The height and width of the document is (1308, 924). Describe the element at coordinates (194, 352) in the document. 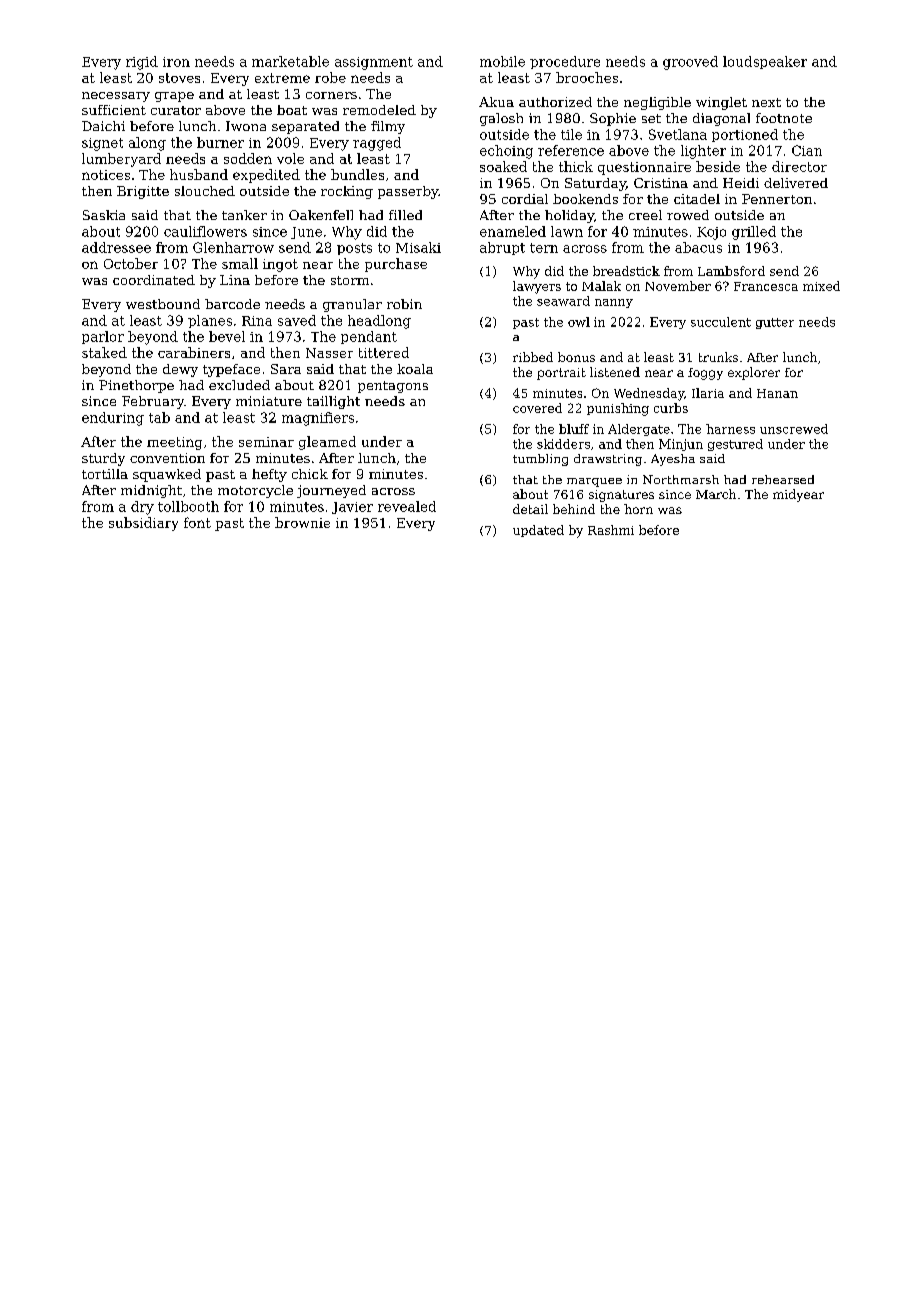

I see `carabiners` at that location.
